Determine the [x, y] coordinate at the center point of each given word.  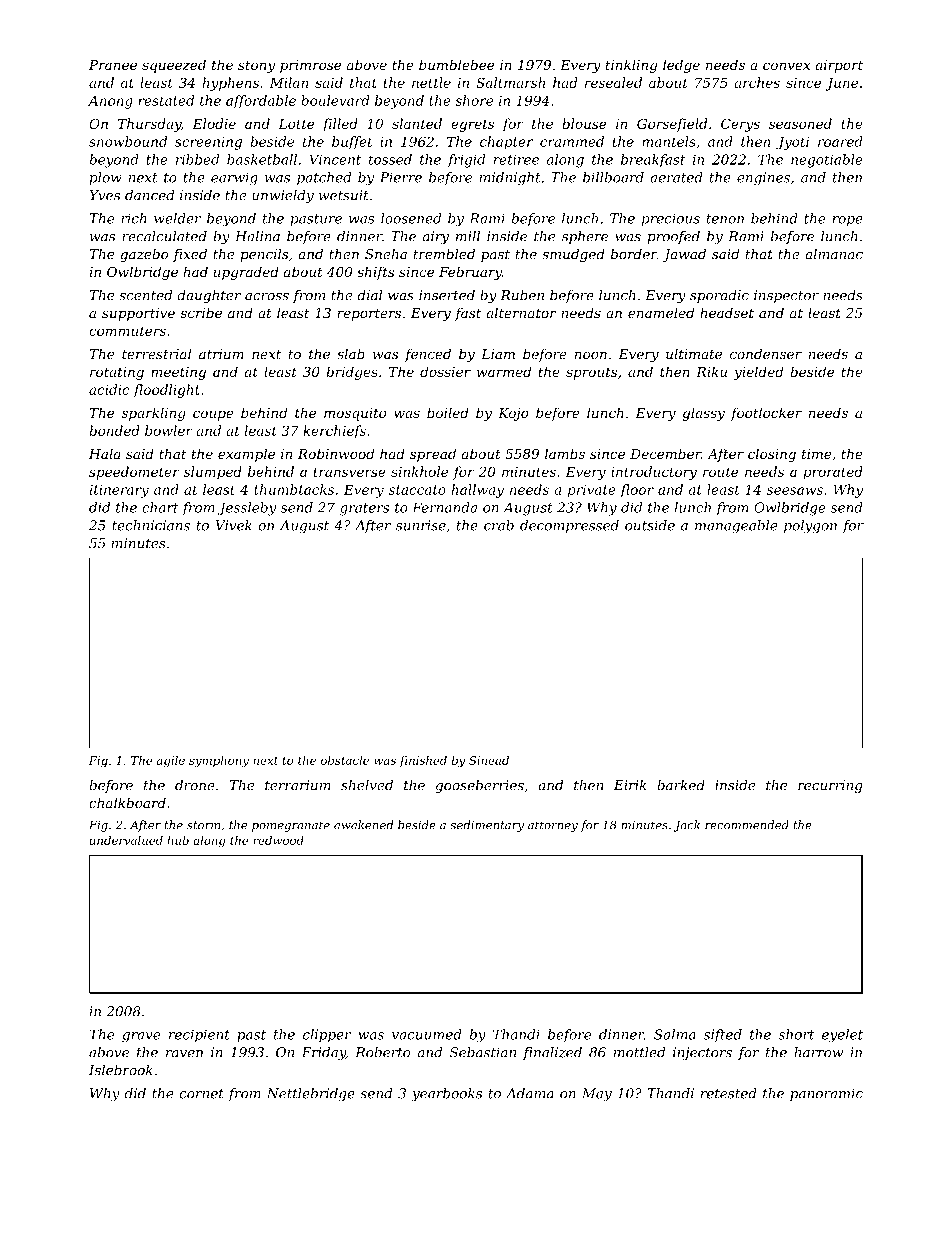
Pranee [113, 65]
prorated [833, 473]
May [597, 1095]
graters [364, 509]
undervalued [126, 840]
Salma [675, 1034]
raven [184, 1054]
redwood [278, 840]
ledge [681, 66]
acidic [109, 389]
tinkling [631, 66]
